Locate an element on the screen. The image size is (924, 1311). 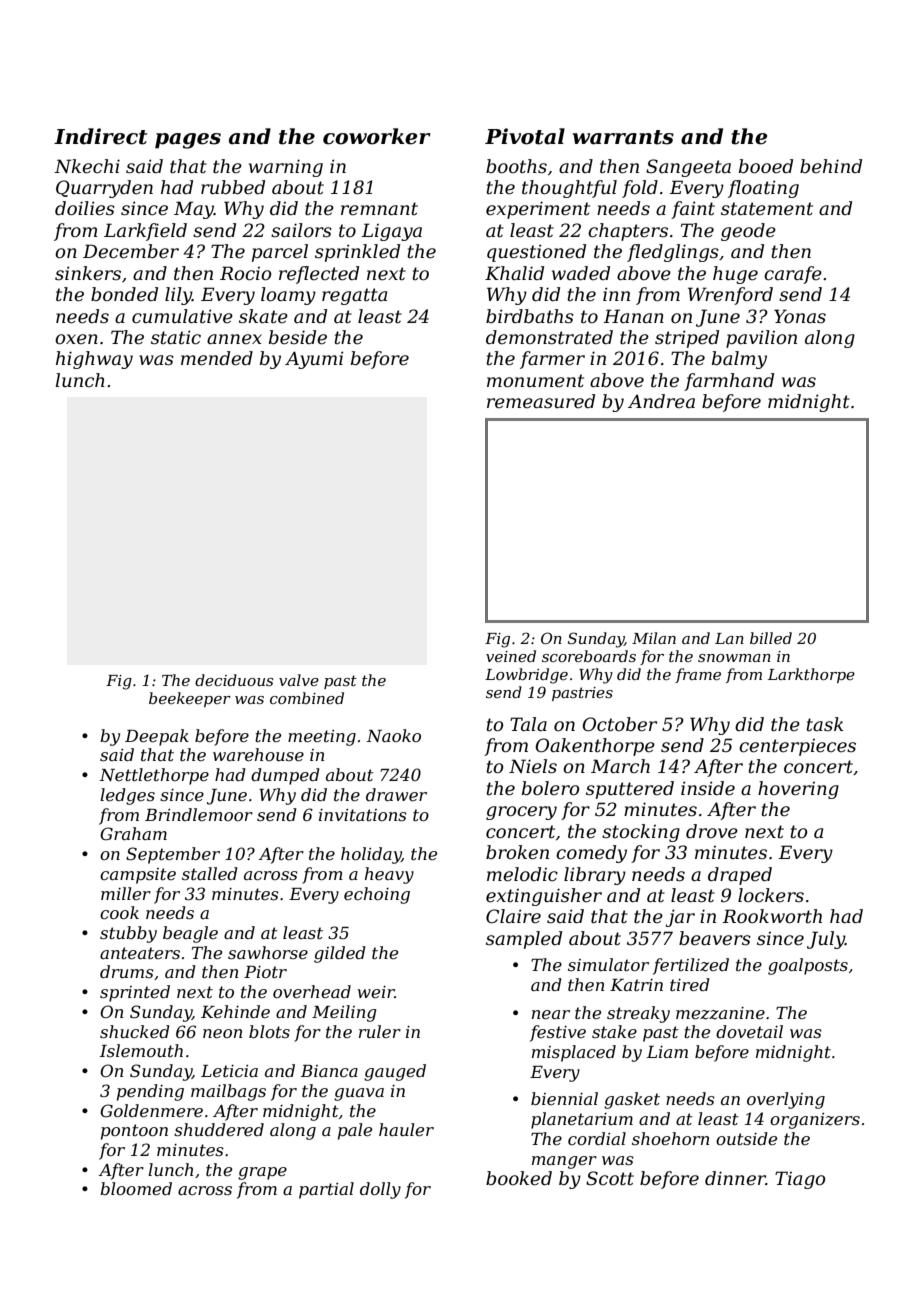
behind is located at coordinates (831, 166).
